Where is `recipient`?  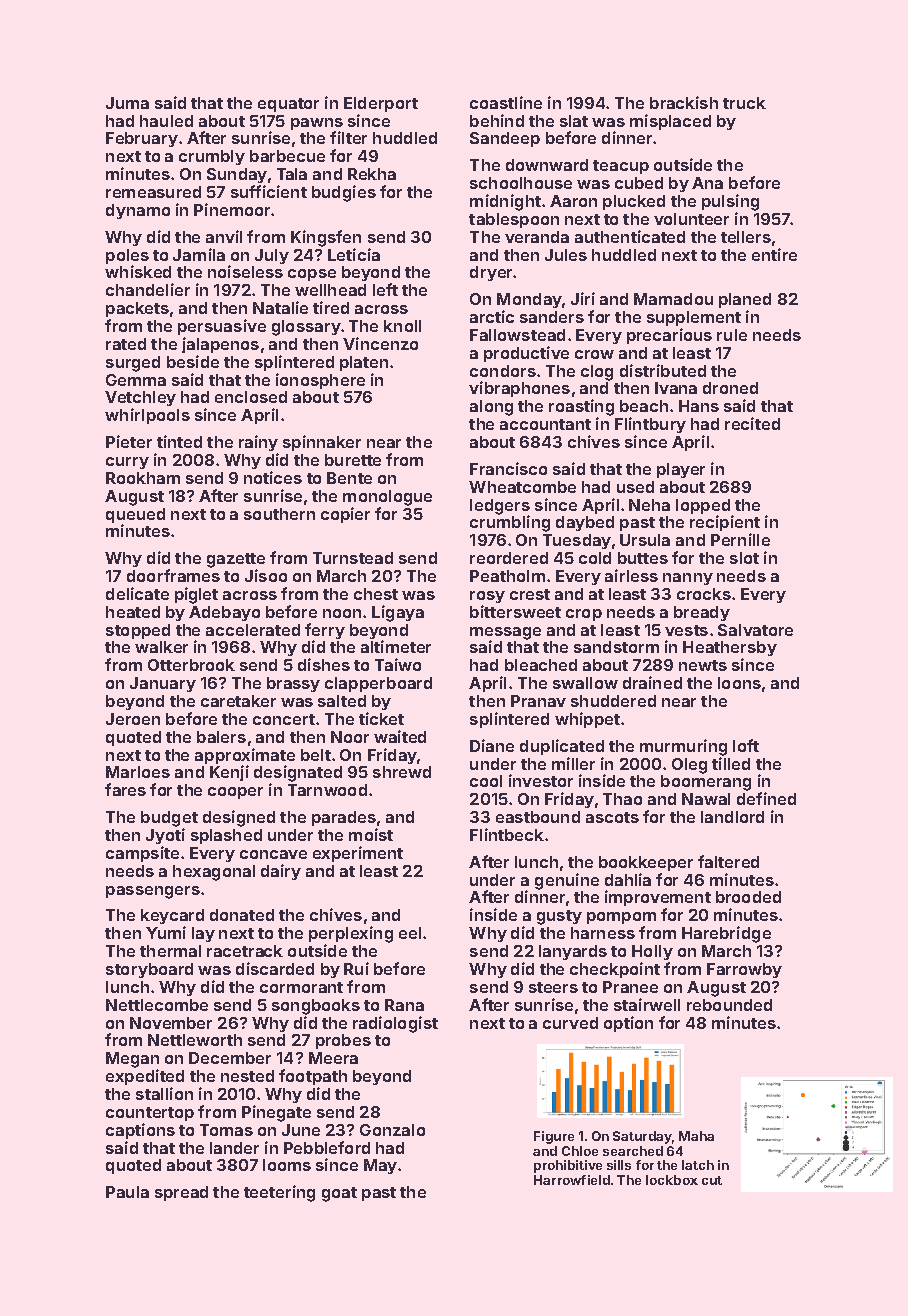
recipient is located at coordinates (725, 523).
